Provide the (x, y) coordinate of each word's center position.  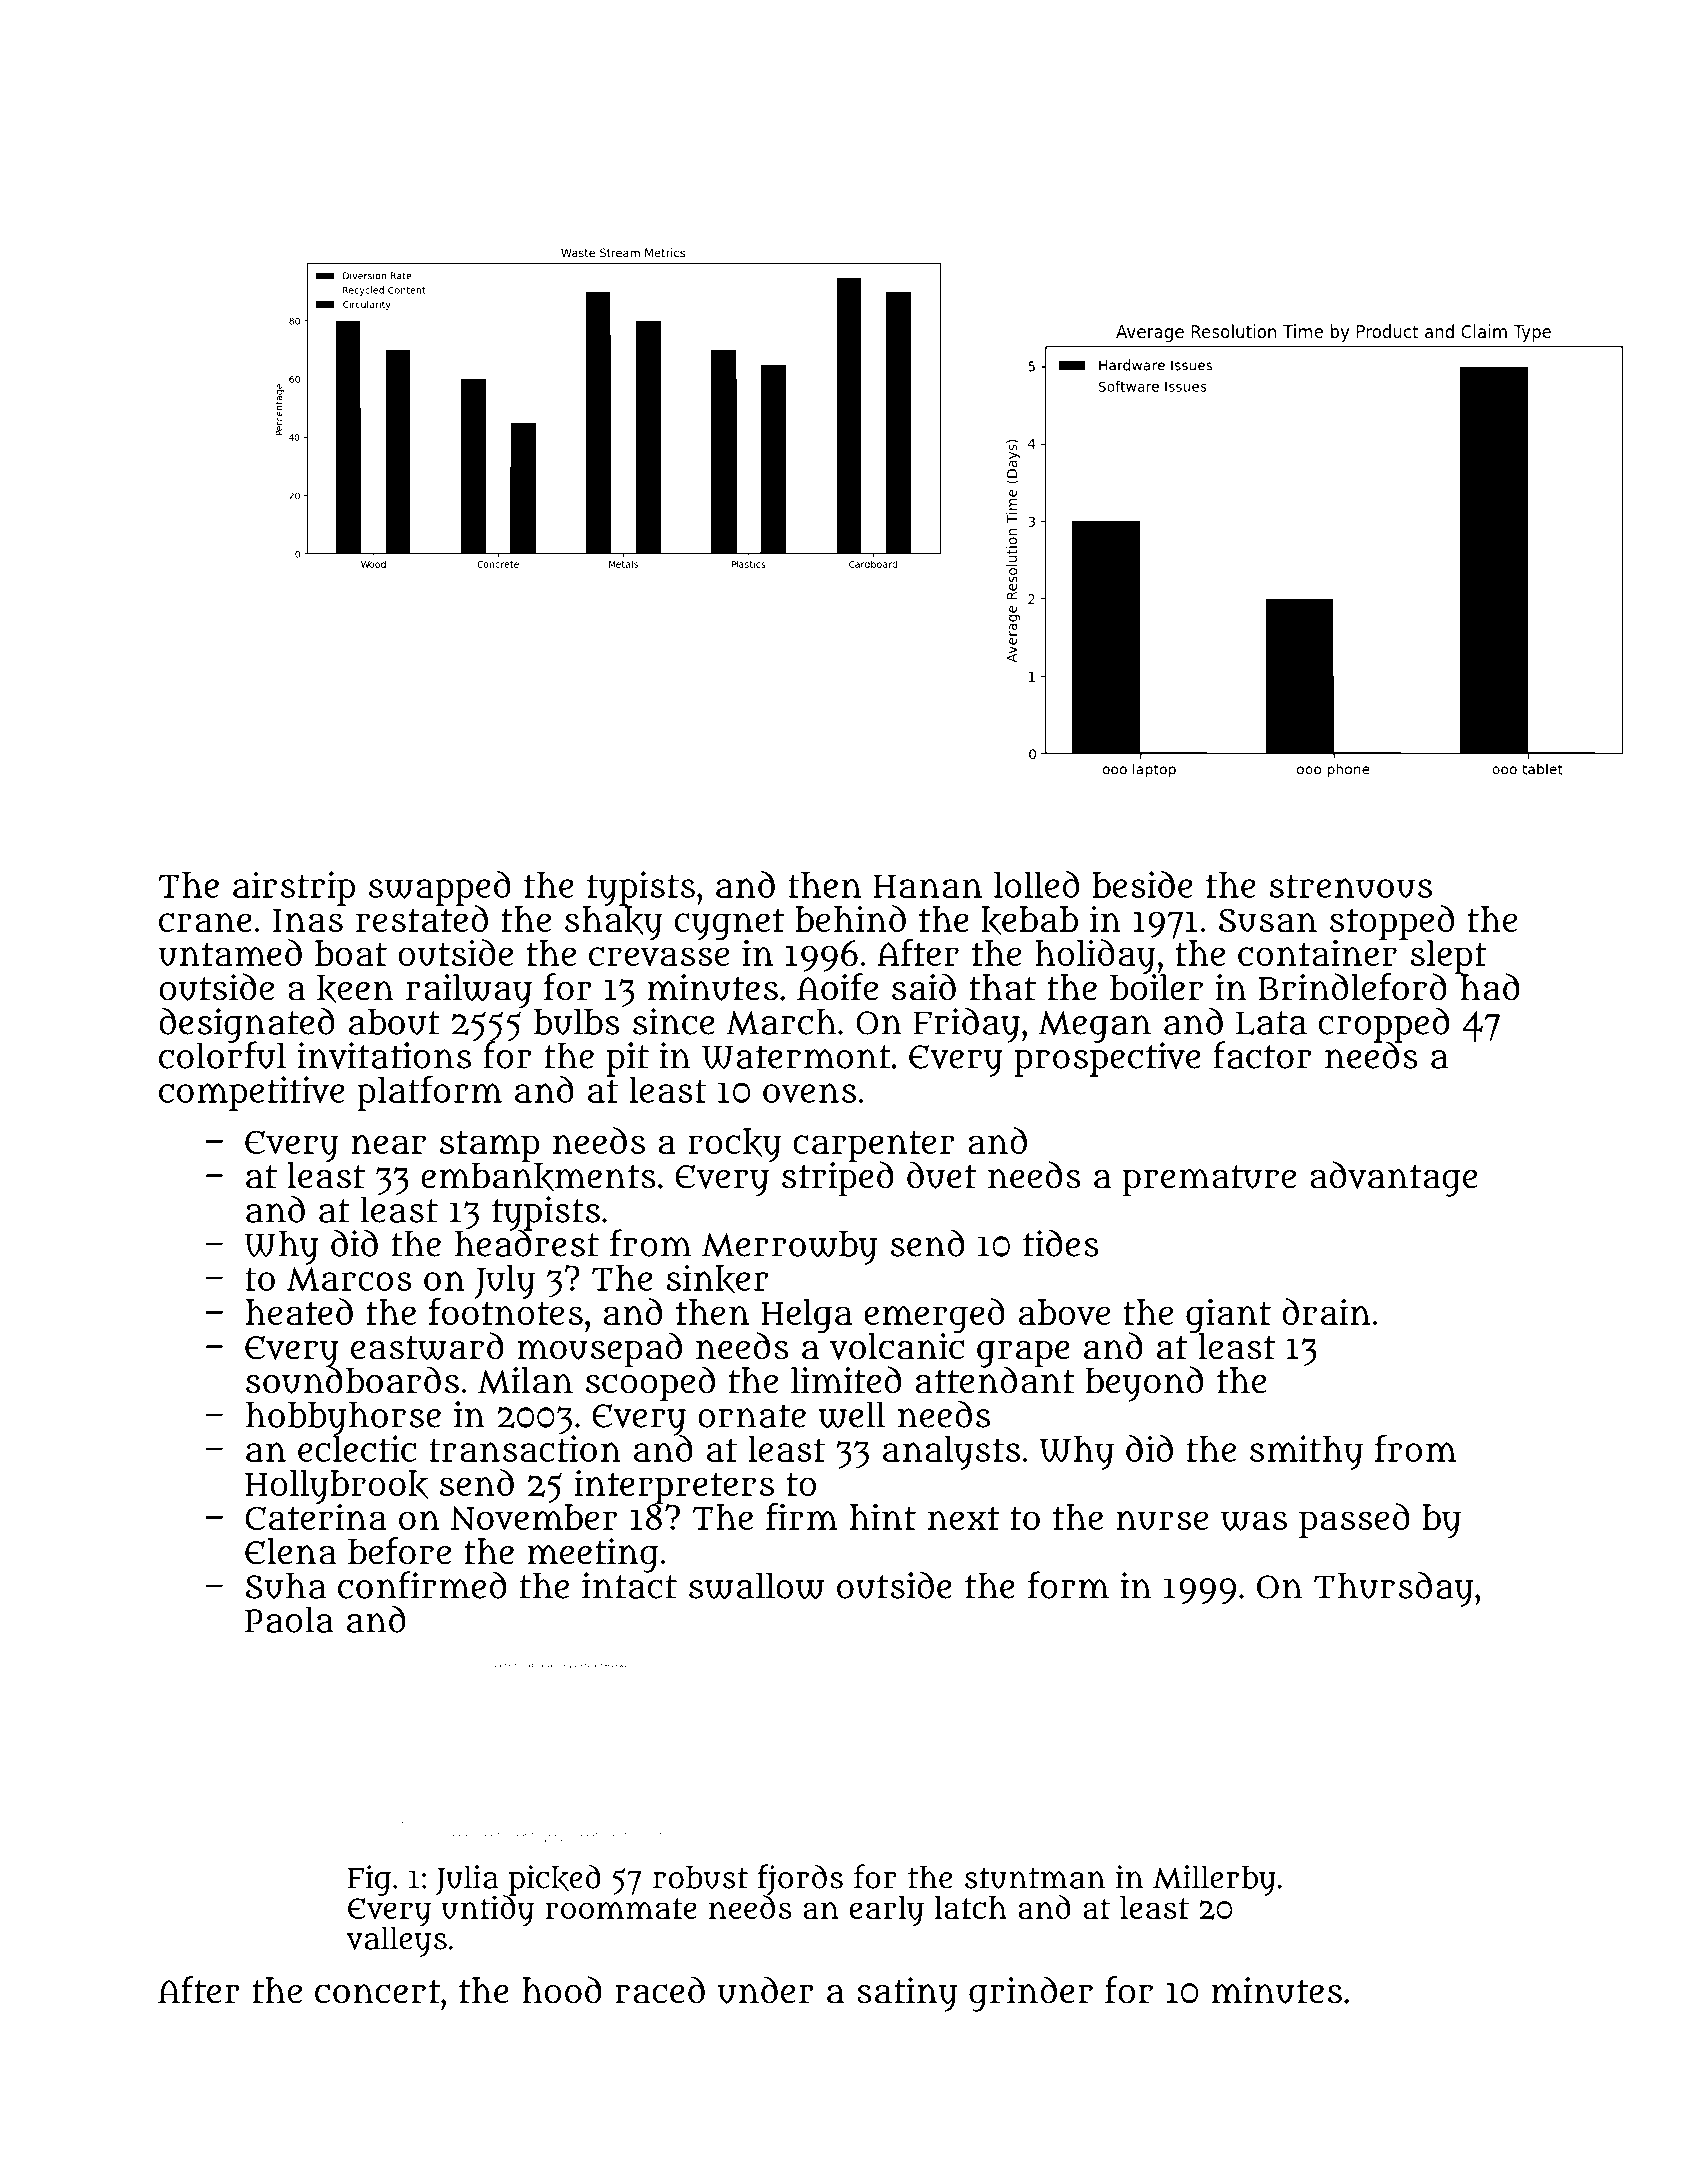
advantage (1393, 1179)
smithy (1306, 1452)
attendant (995, 1380)
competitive (252, 1093)
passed (1354, 1520)
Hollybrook (336, 1487)
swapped (440, 888)
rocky (734, 1145)
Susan (1268, 921)
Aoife (837, 987)
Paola (289, 1619)
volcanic (896, 1346)
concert (377, 1992)
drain (1326, 1311)
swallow (756, 1586)
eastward (427, 1346)
